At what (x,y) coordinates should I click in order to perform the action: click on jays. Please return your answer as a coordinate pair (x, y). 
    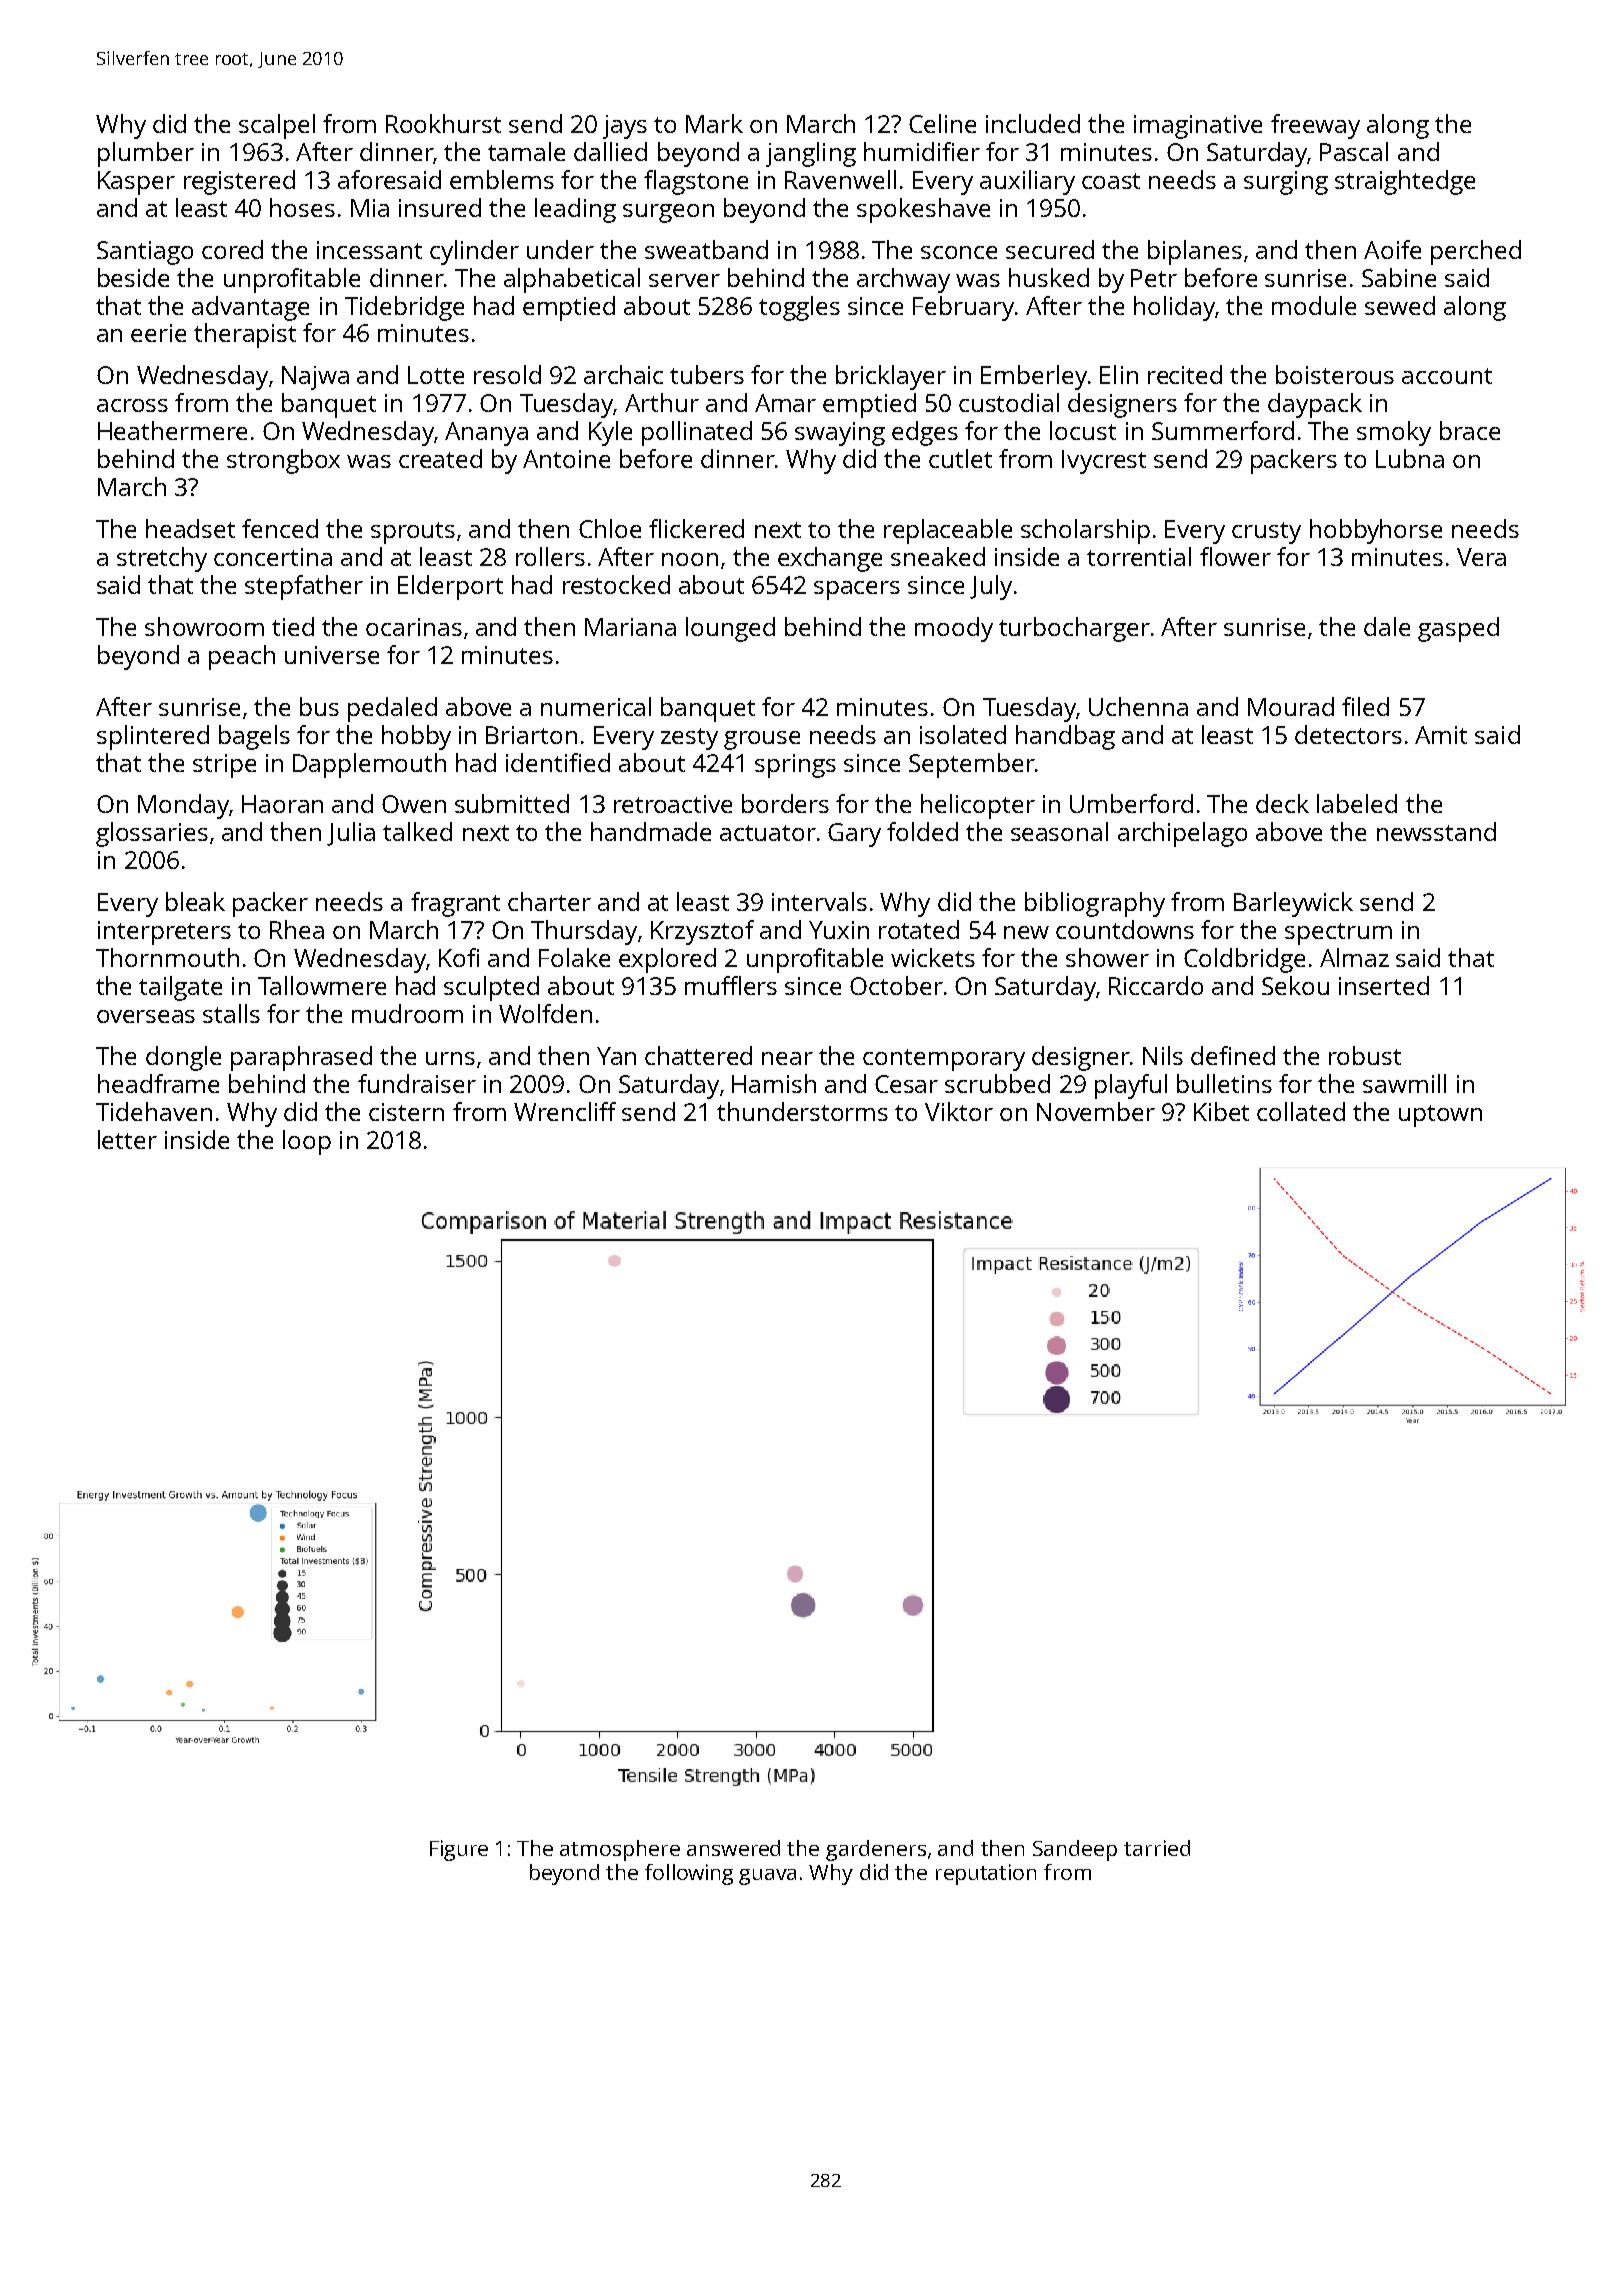
    Looking at the image, I should click on (625, 127).
